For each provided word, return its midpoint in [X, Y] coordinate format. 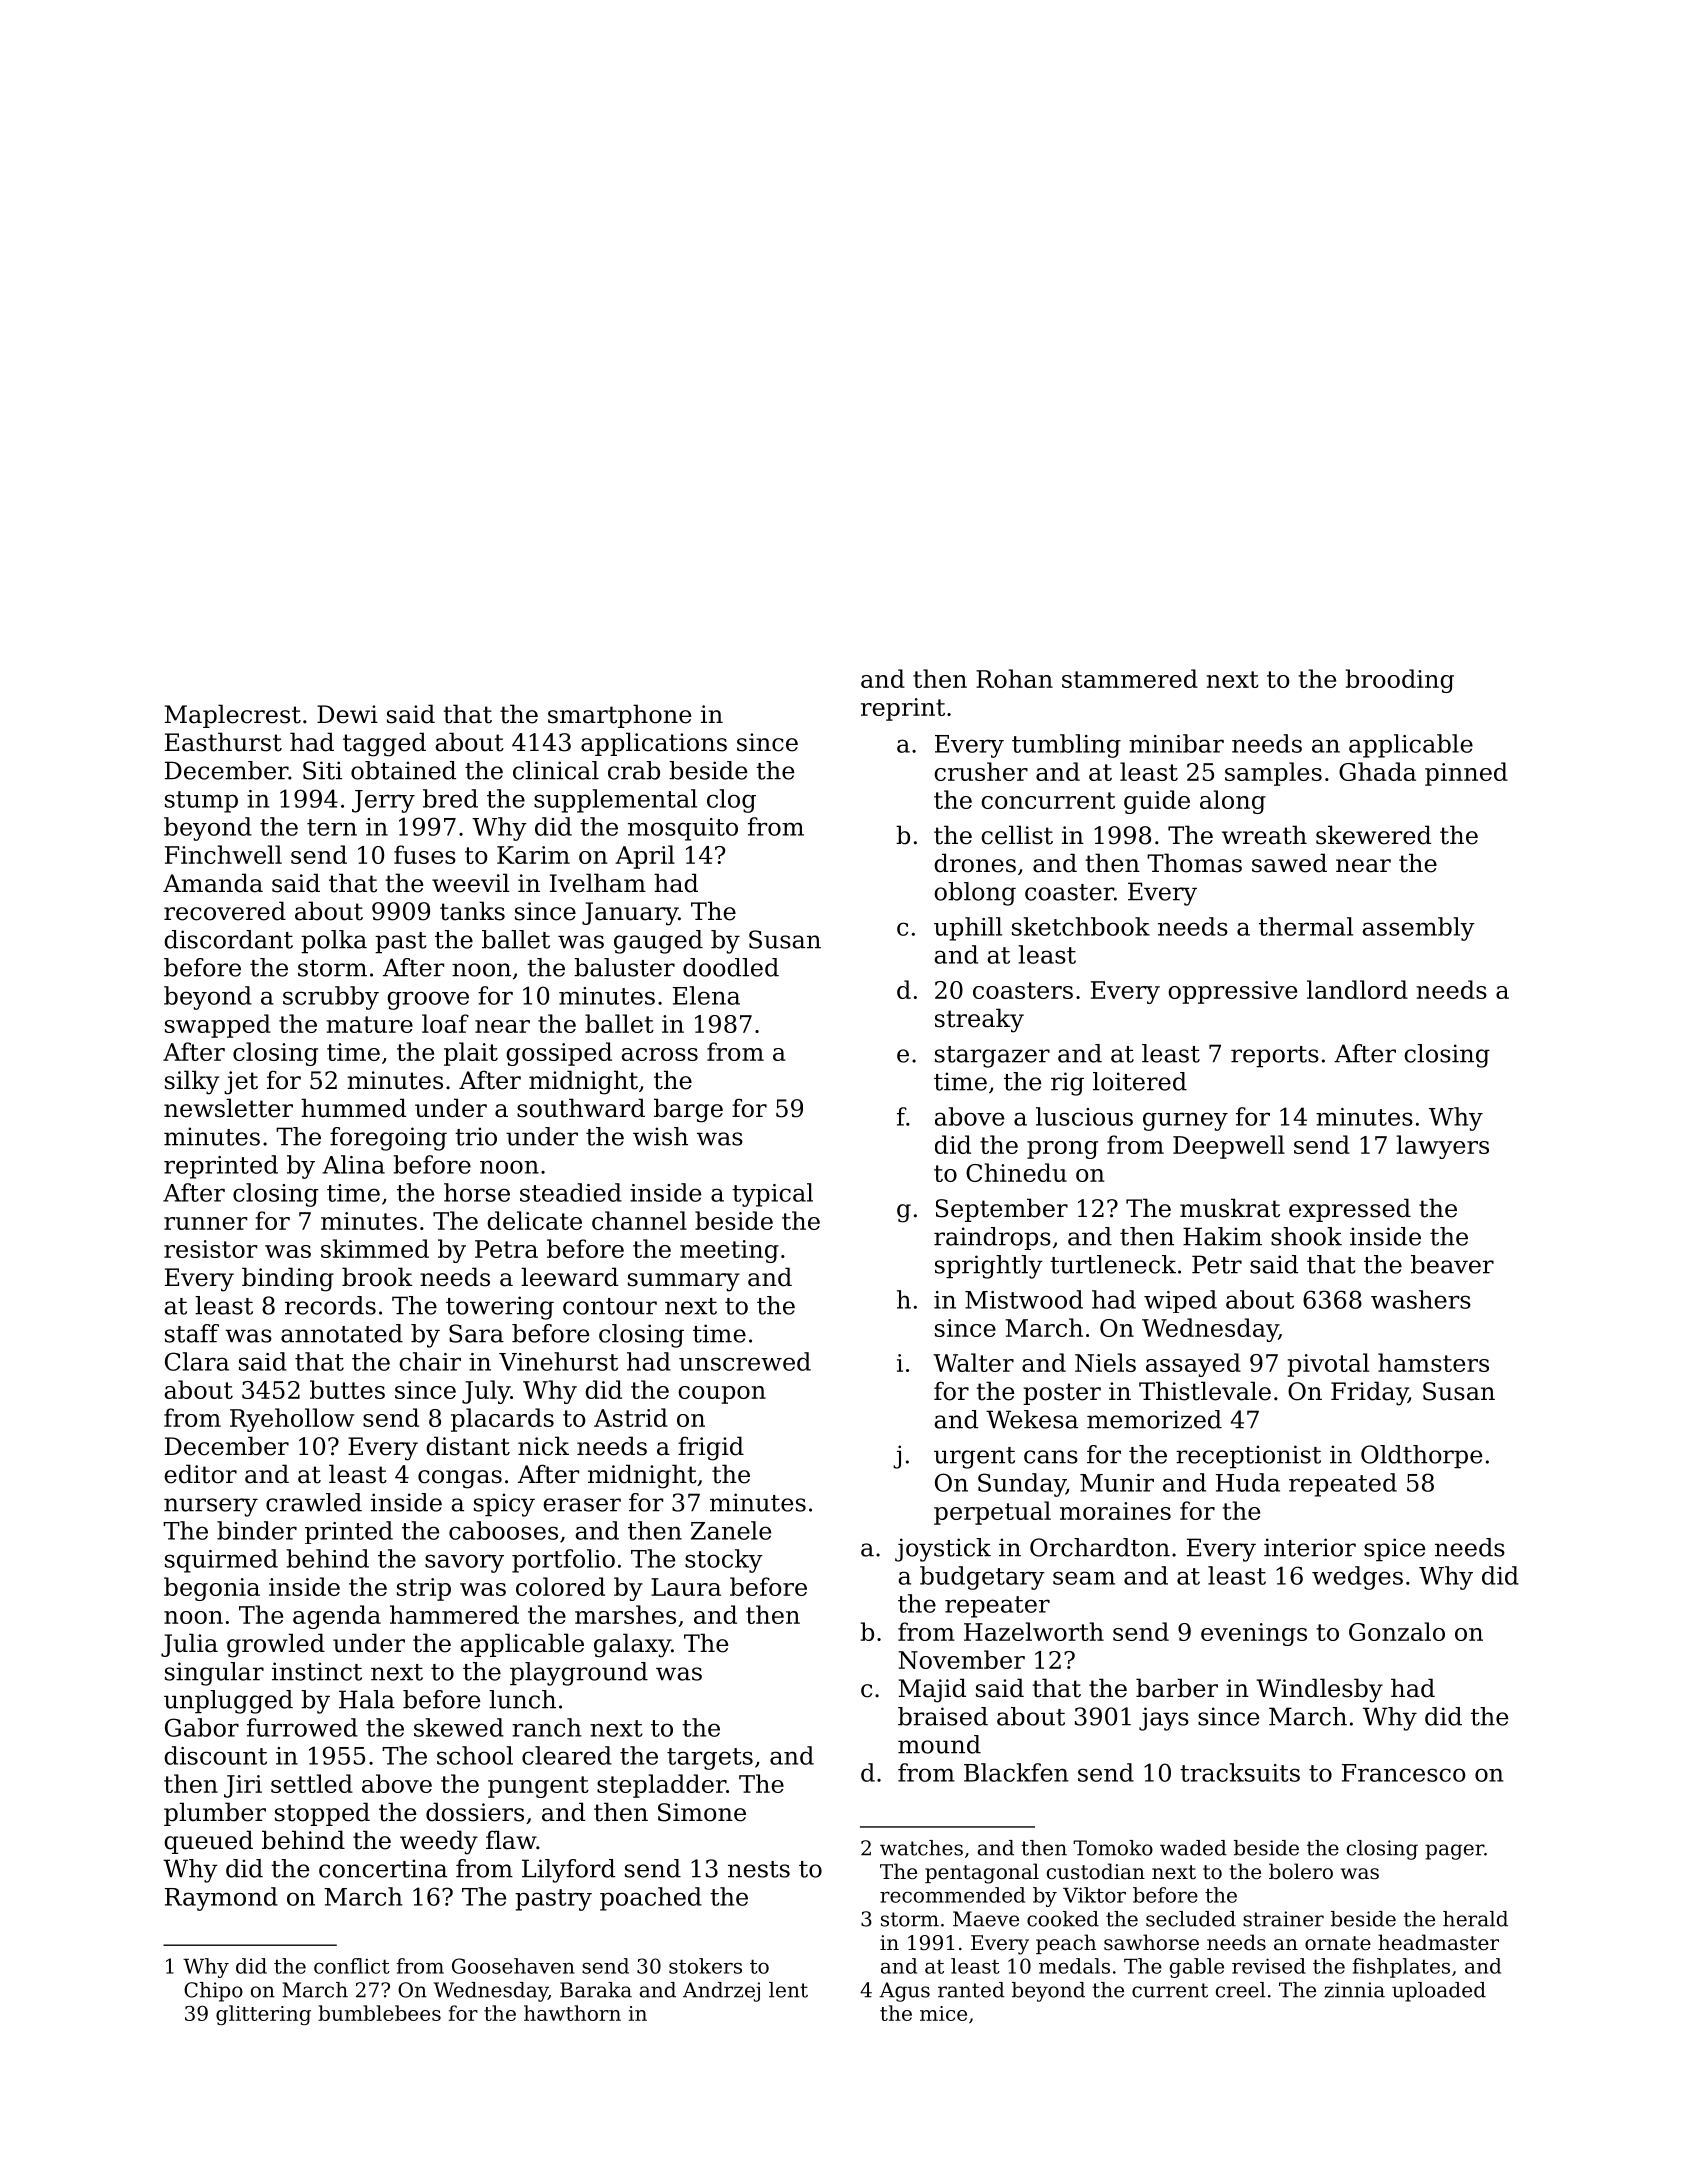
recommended [952, 1895]
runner [206, 1223]
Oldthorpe [1421, 1457]
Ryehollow [292, 1420]
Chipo [213, 1992]
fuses [425, 854]
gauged [658, 942]
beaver [1452, 1264]
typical [772, 1195]
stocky [724, 1561]
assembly [1418, 929]
